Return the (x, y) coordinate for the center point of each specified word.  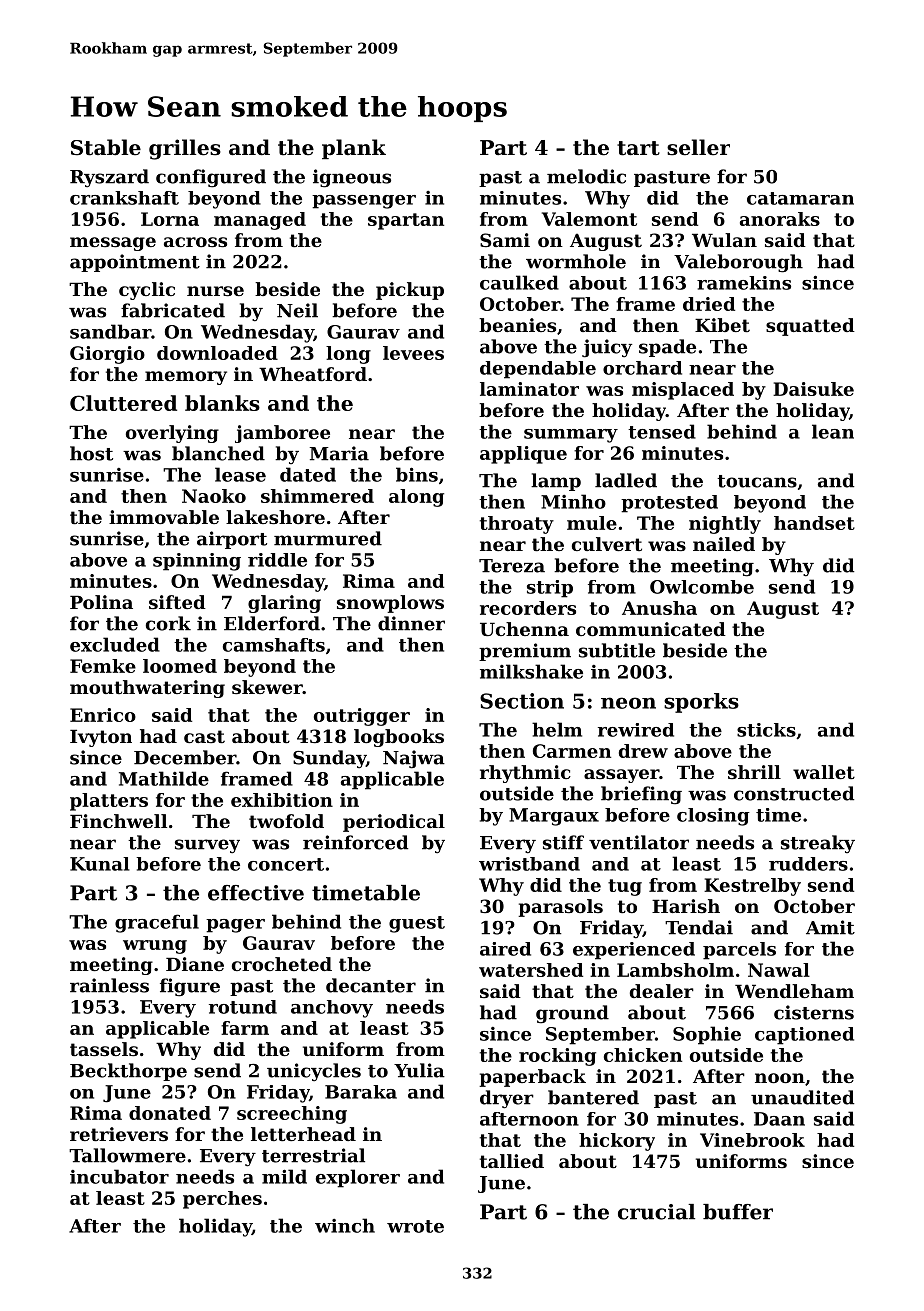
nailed (724, 544)
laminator (529, 389)
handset (814, 523)
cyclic (147, 291)
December (185, 757)
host (91, 453)
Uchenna (524, 629)
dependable (538, 370)
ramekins (744, 283)
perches (222, 1200)
